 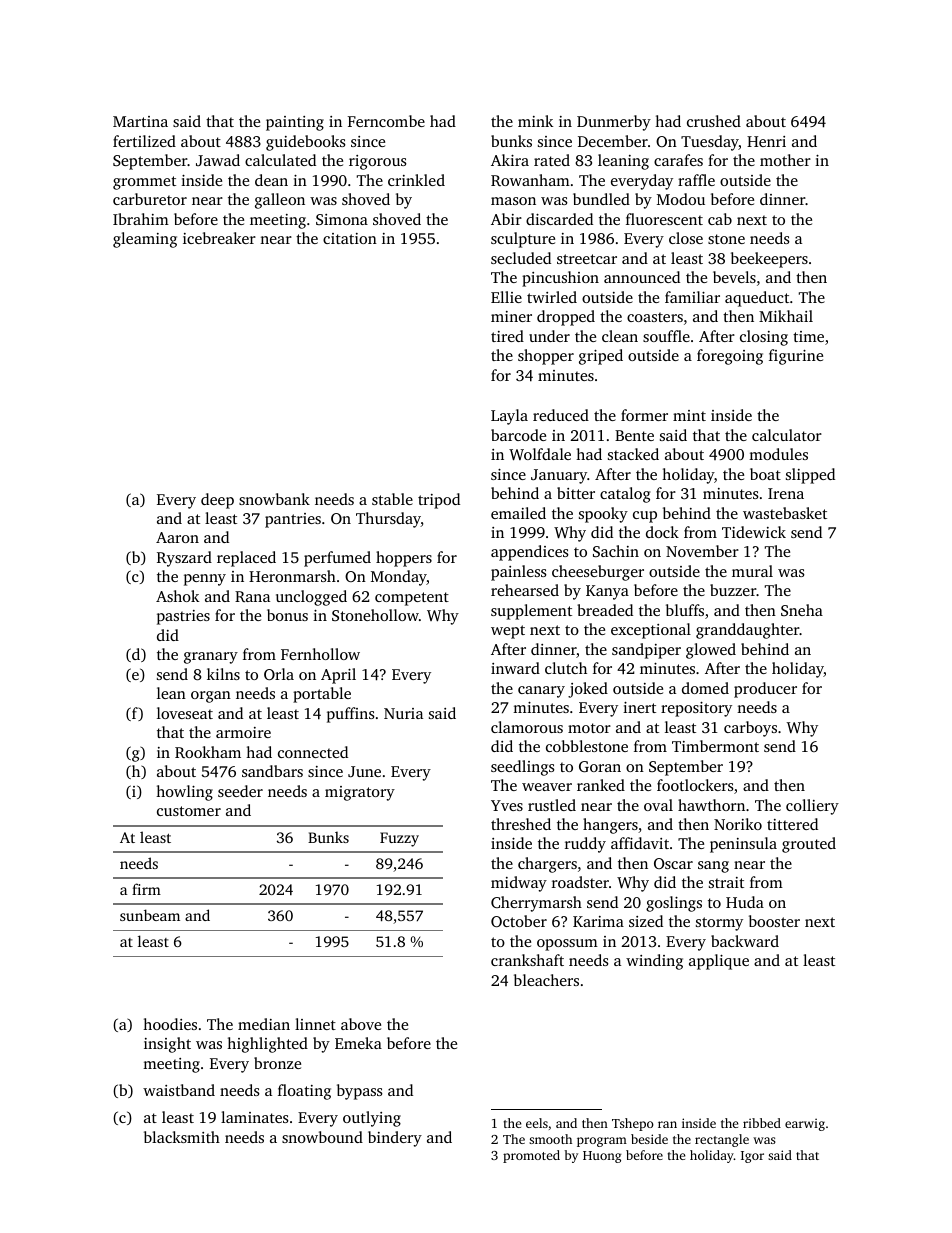 I want to click on canary, so click(x=541, y=692).
